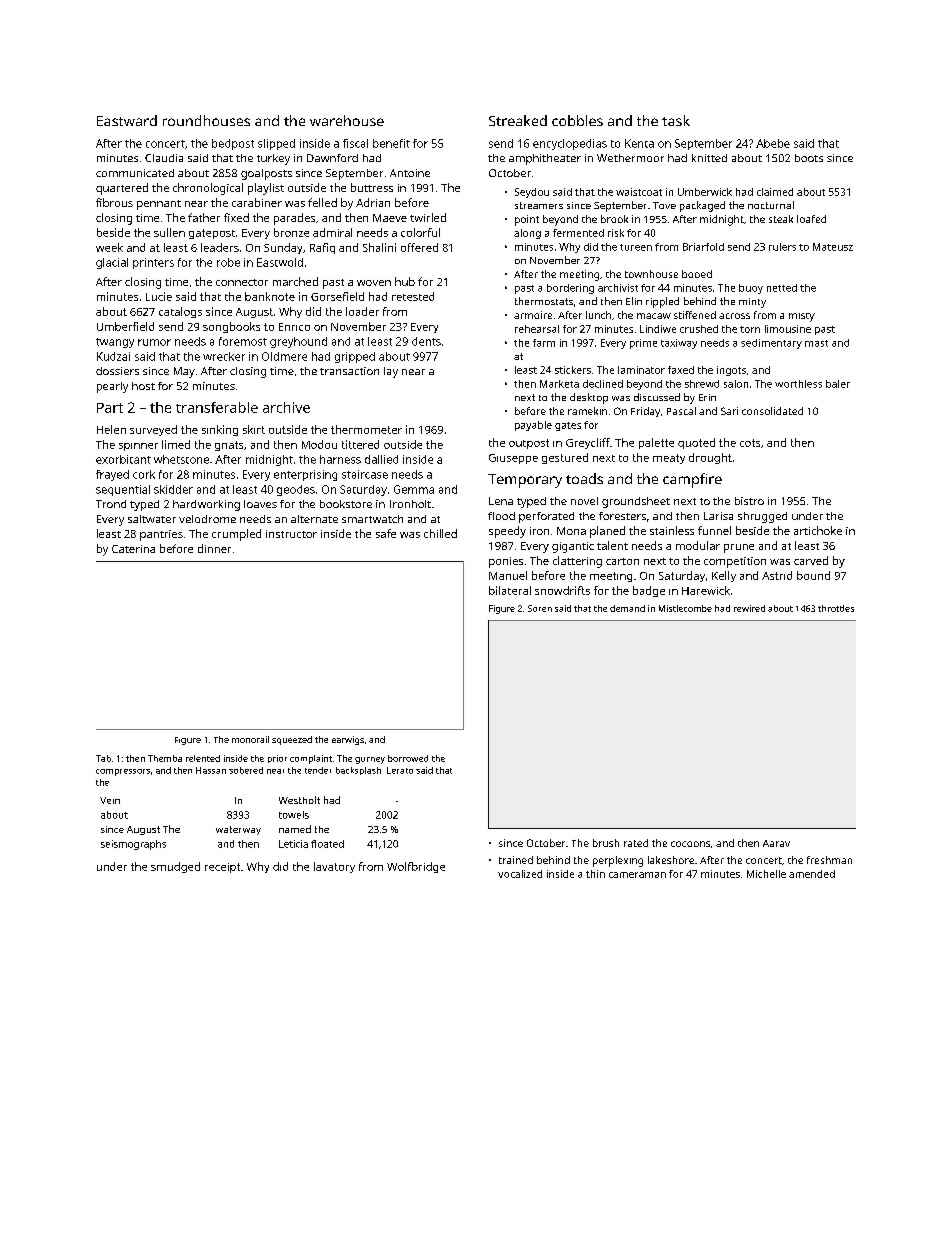 This document has width=952, height=1233. I want to click on minty, so click(752, 303).
